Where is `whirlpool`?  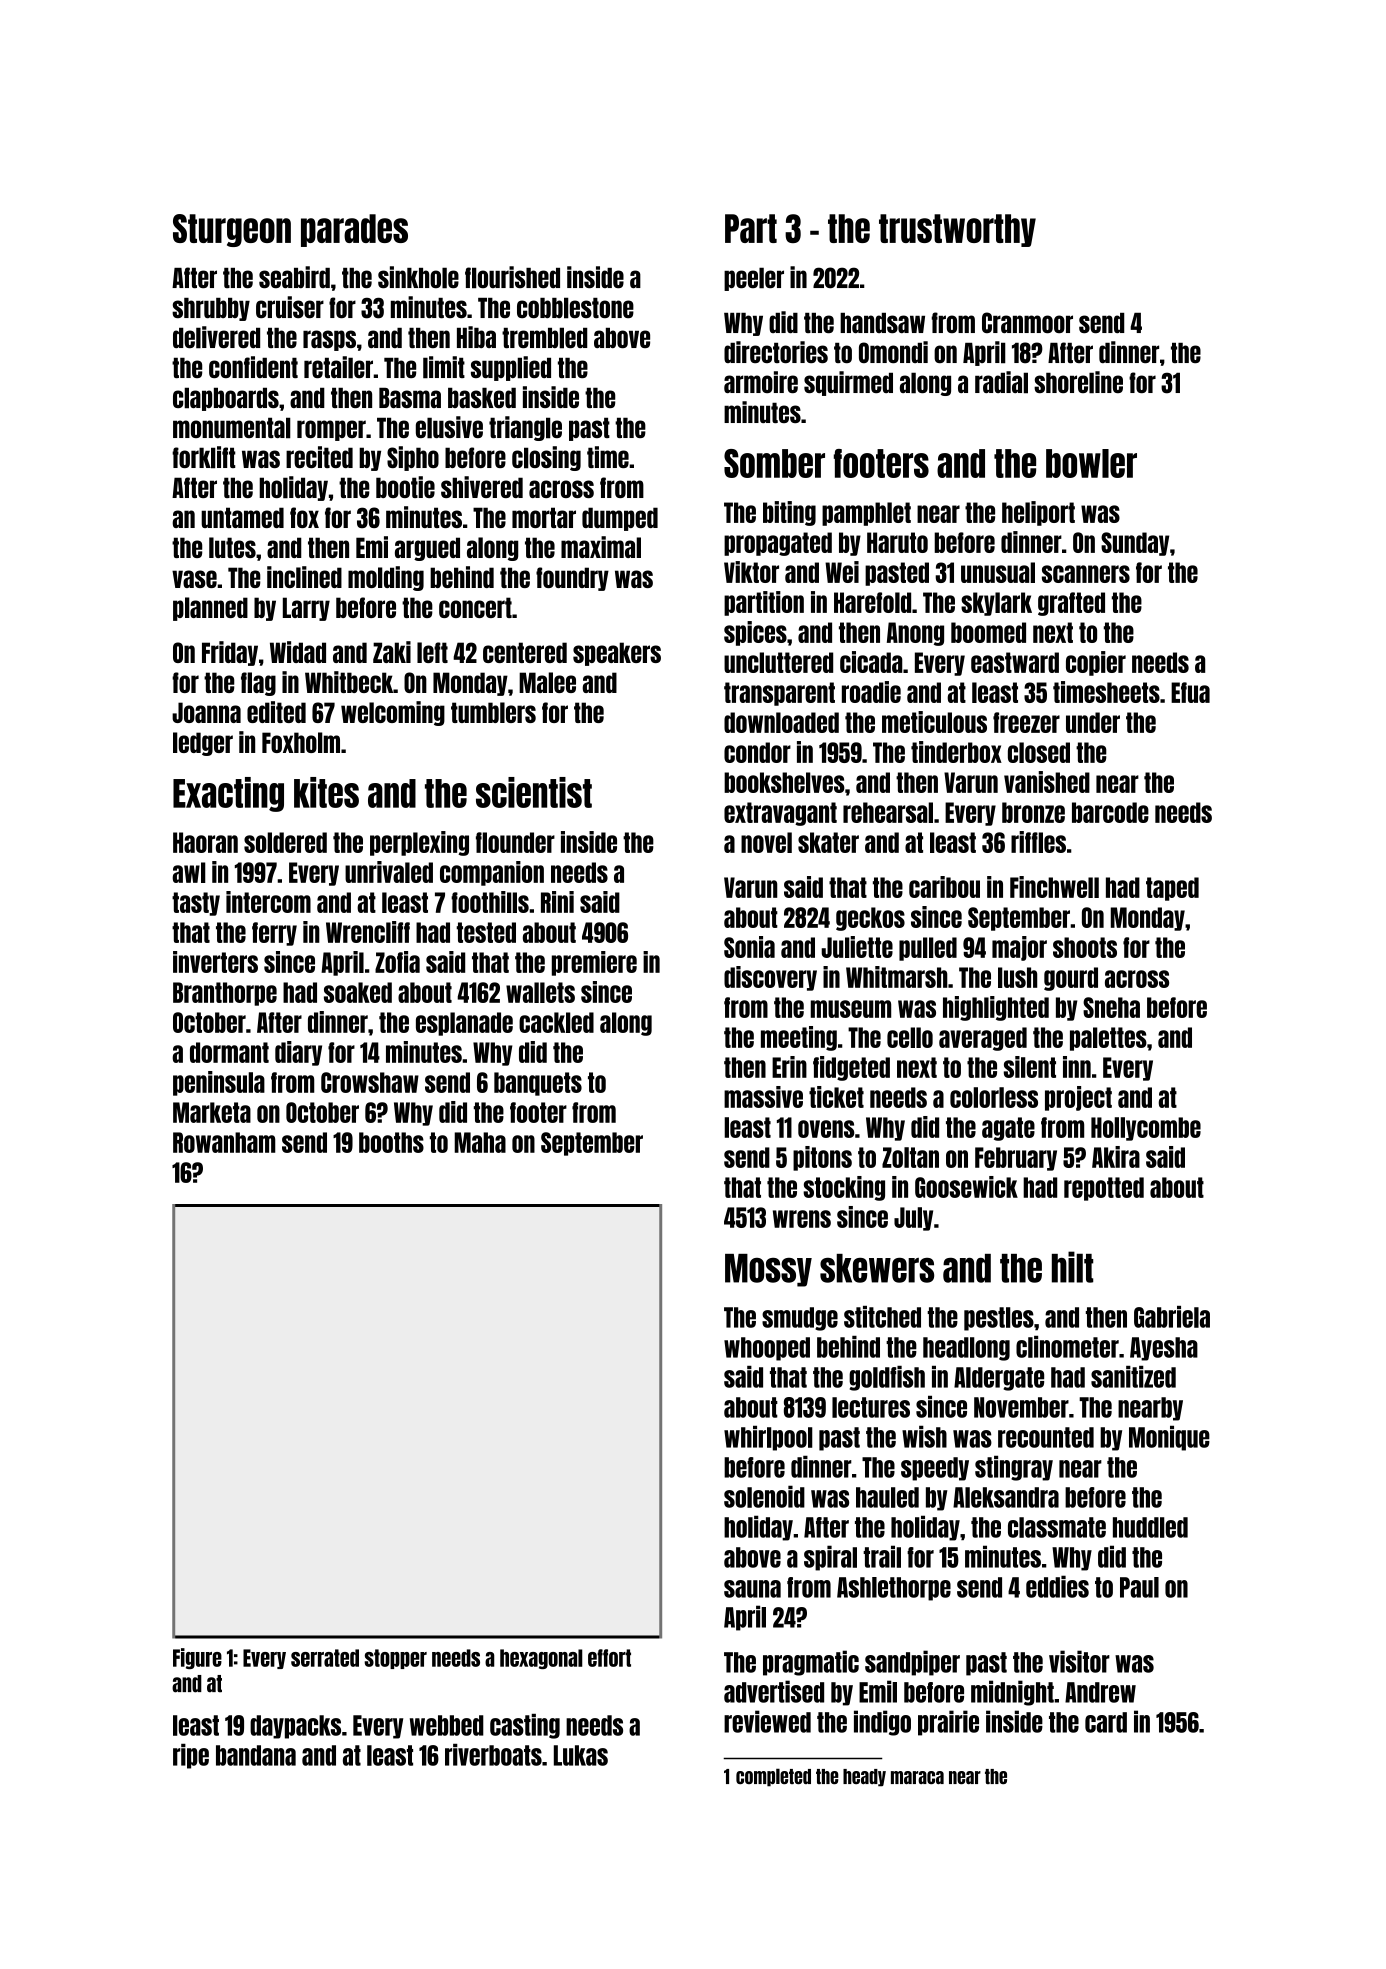 whirlpool is located at coordinates (768, 1438).
